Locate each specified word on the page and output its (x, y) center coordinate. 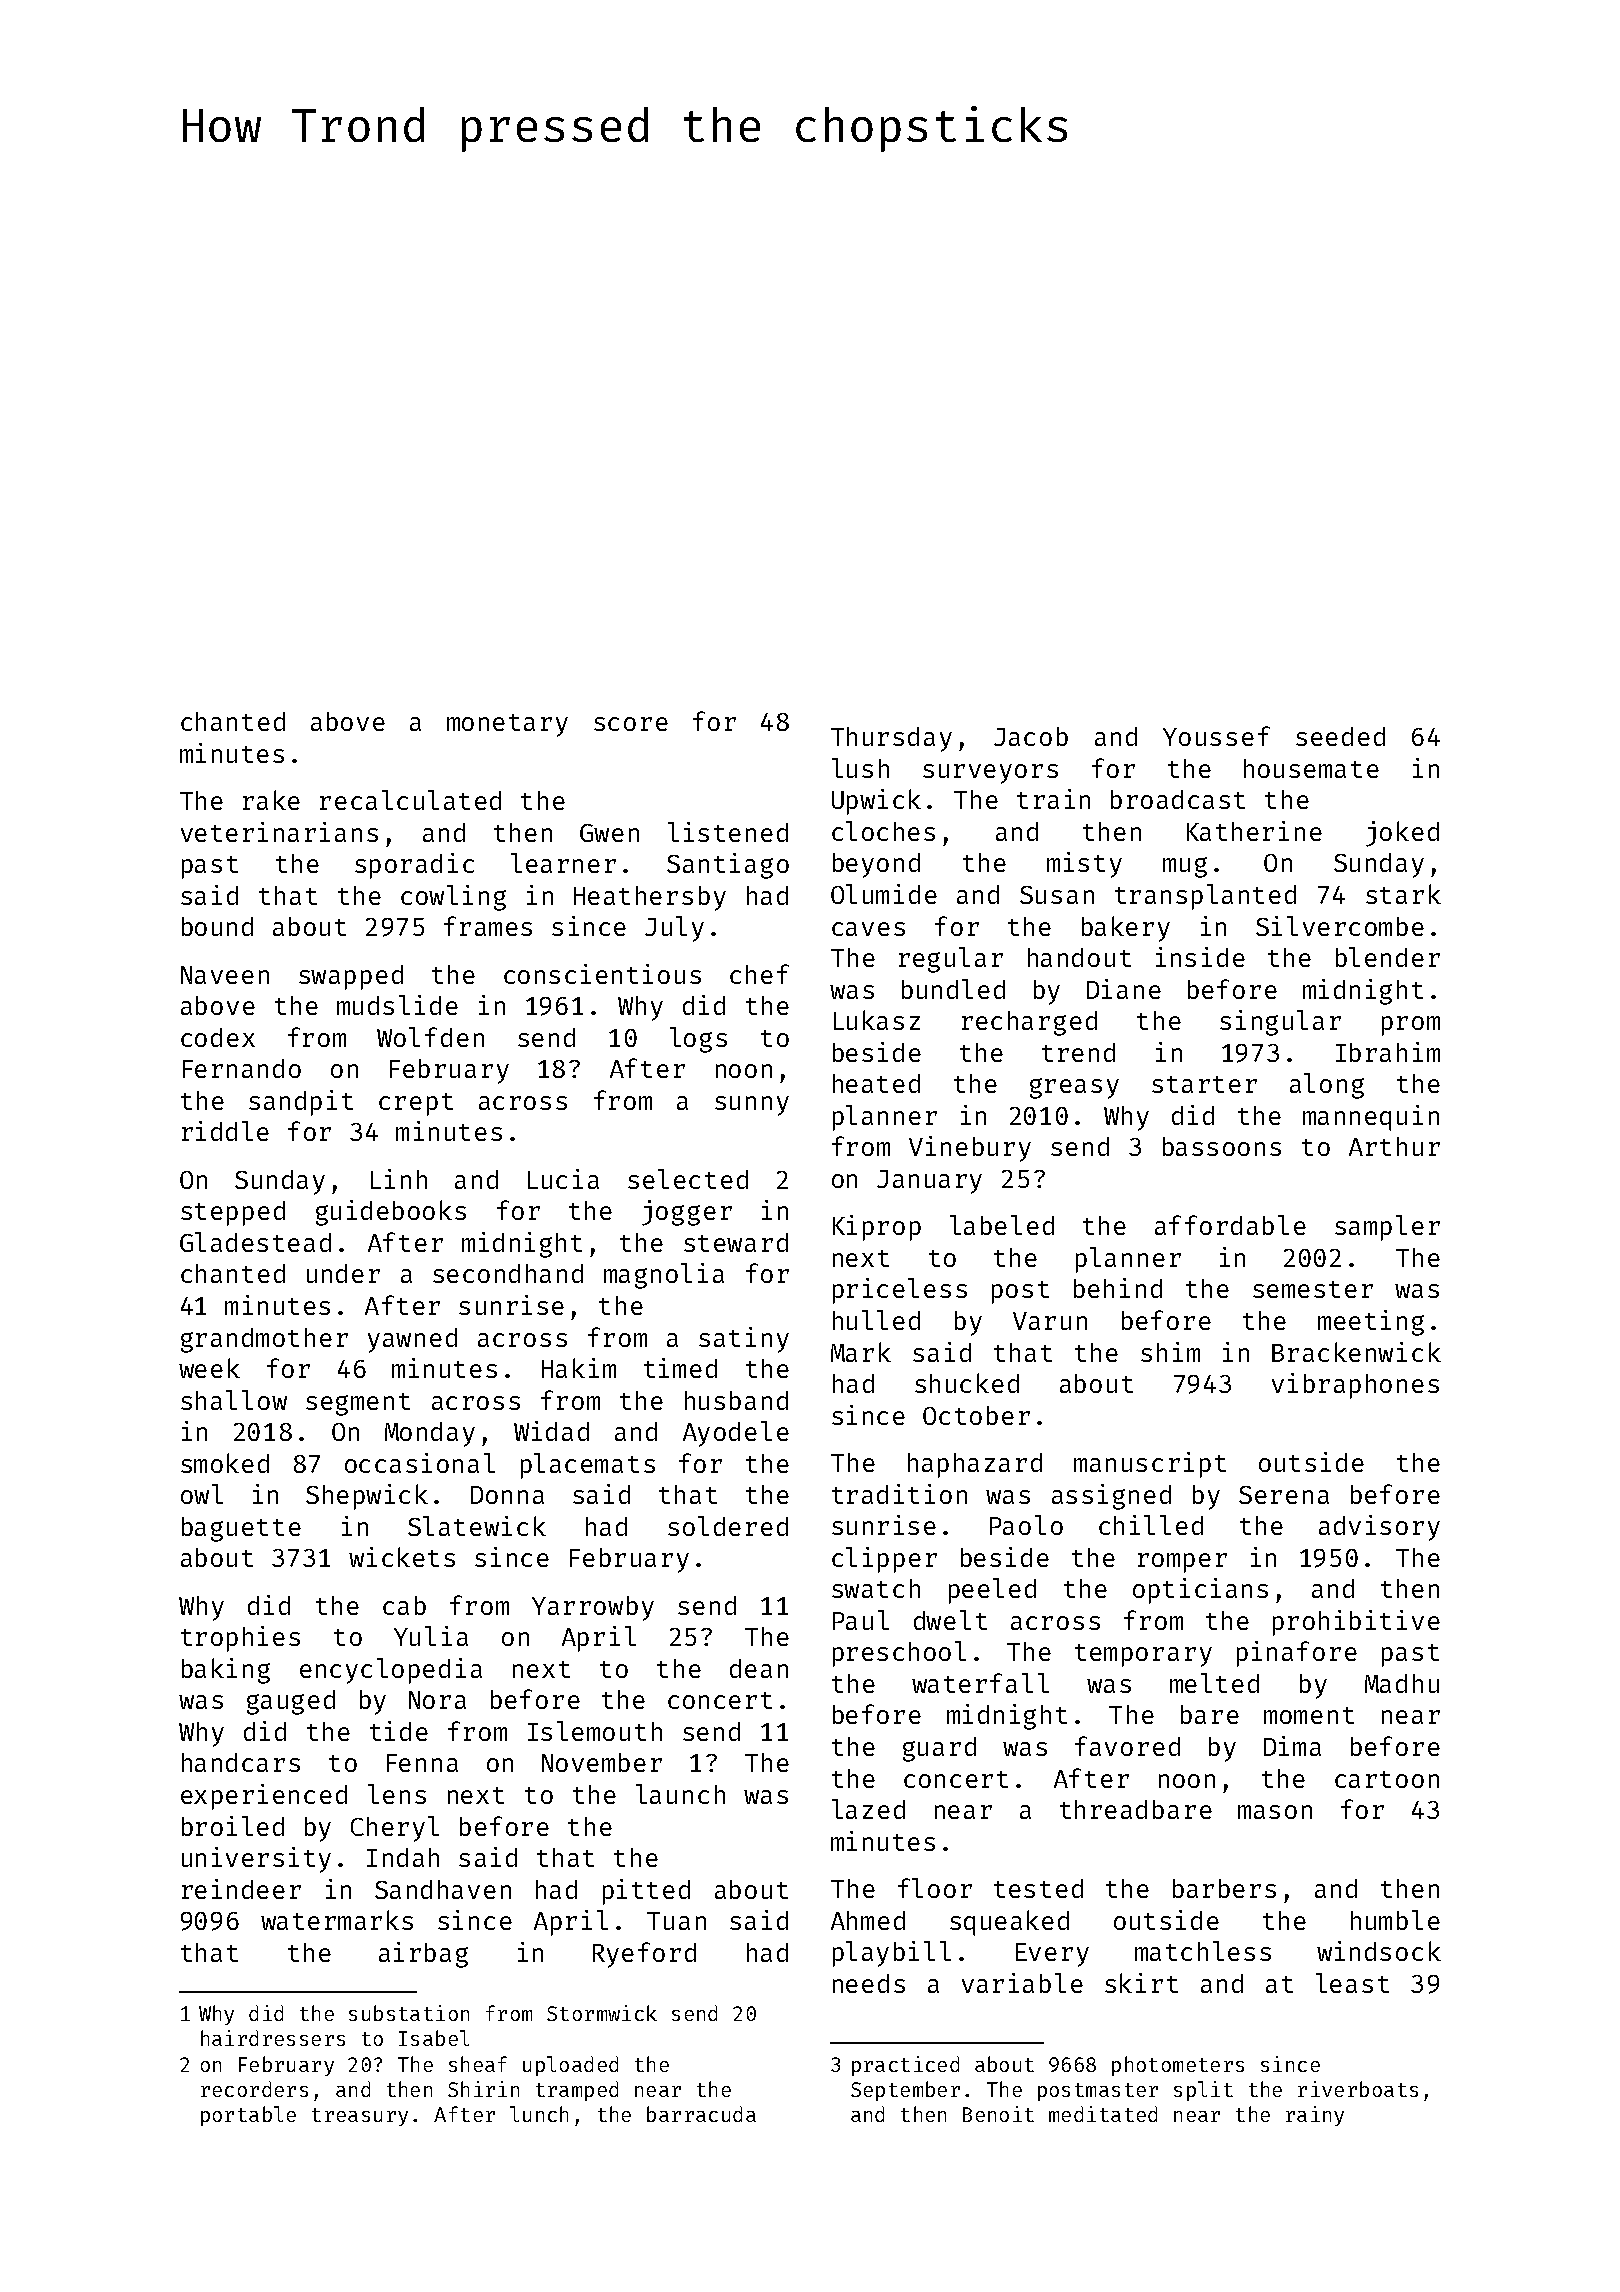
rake (271, 800)
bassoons (1222, 1146)
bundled (953, 989)
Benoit (998, 2114)
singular (1280, 1023)
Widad (551, 1431)
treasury (360, 2117)
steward (736, 1242)
